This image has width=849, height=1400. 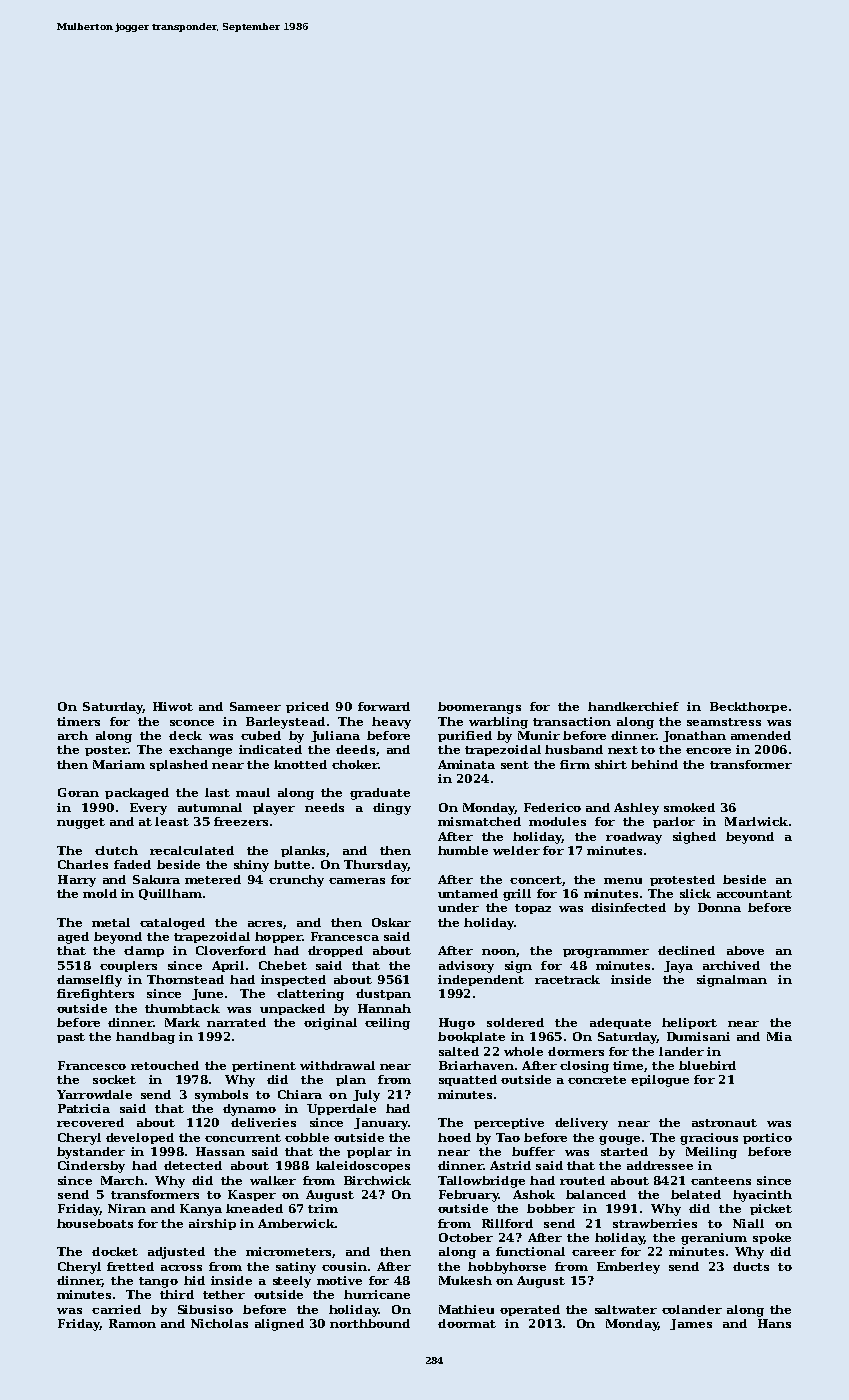 What do you see at coordinates (341, 1109) in the image?
I see `Upperdale` at bounding box center [341, 1109].
